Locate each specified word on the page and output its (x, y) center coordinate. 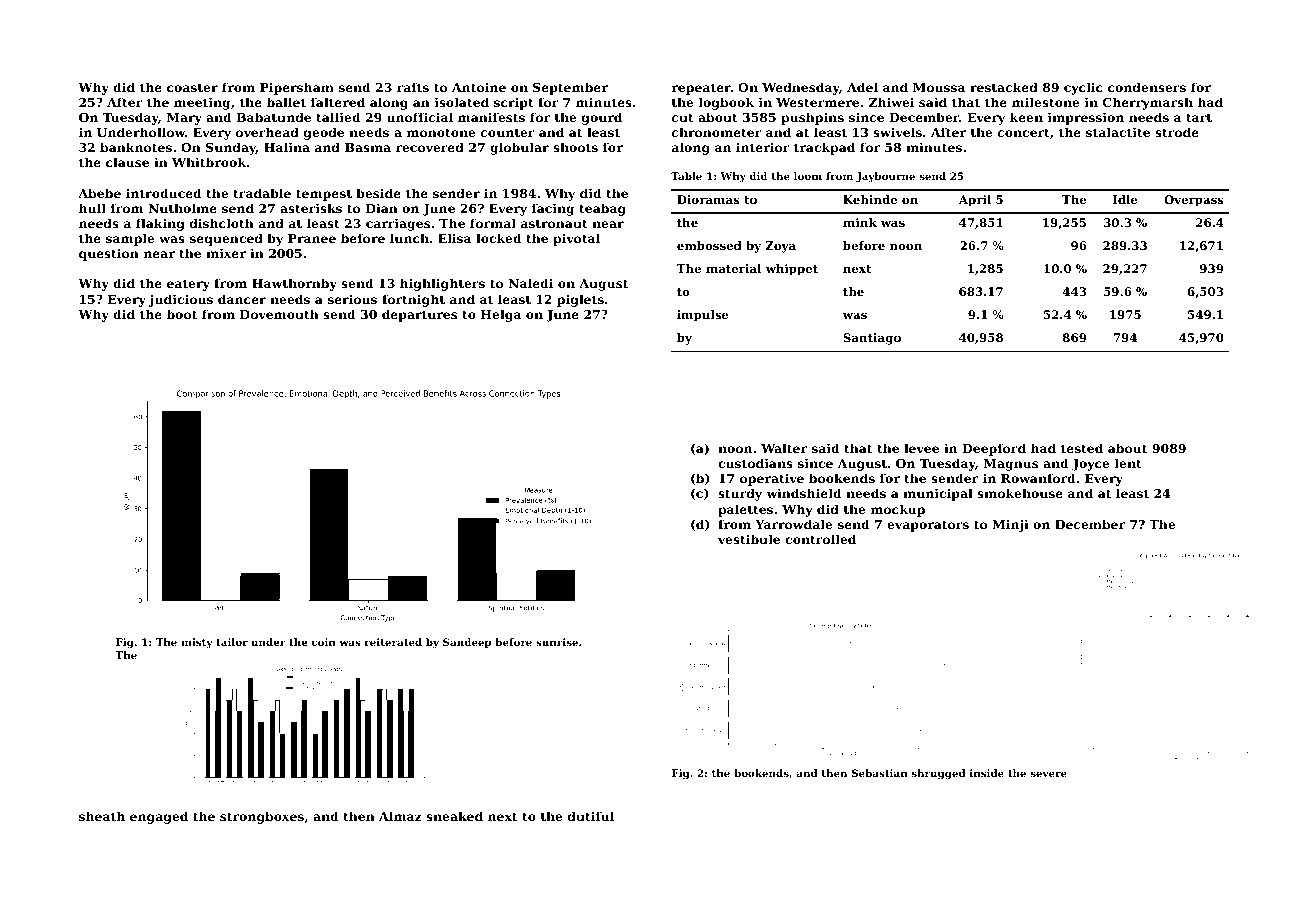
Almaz (400, 816)
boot (182, 314)
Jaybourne (885, 177)
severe (1049, 774)
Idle (1125, 199)
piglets (580, 300)
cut (683, 117)
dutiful (591, 816)
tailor (232, 642)
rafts (413, 87)
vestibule (749, 539)
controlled (820, 539)
